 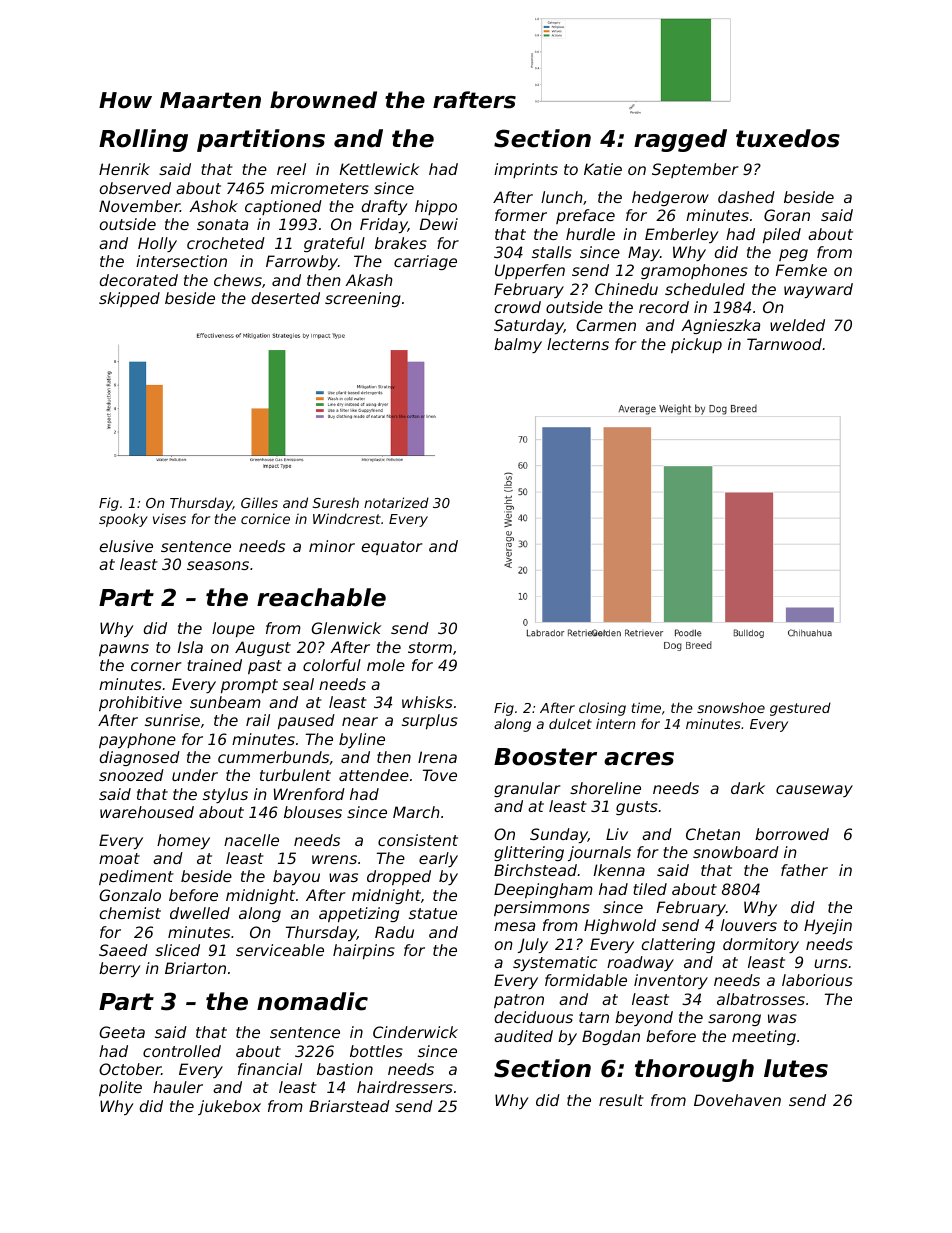 What do you see at coordinates (526, 170) in the screenshot?
I see `imprints` at bounding box center [526, 170].
